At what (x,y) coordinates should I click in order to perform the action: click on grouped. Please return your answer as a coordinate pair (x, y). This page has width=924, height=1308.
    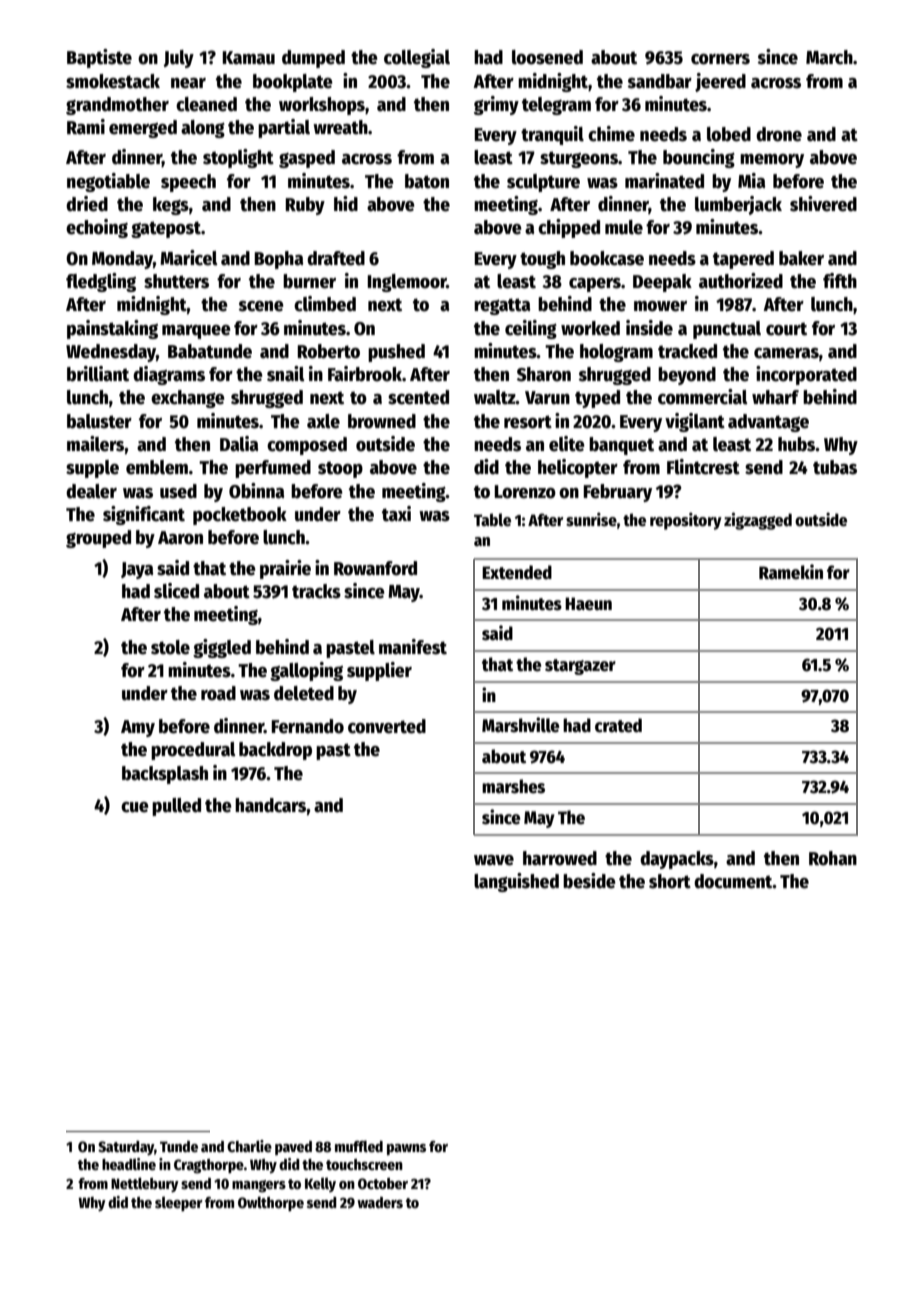
    Looking at the image, I should click on (98, 539).
